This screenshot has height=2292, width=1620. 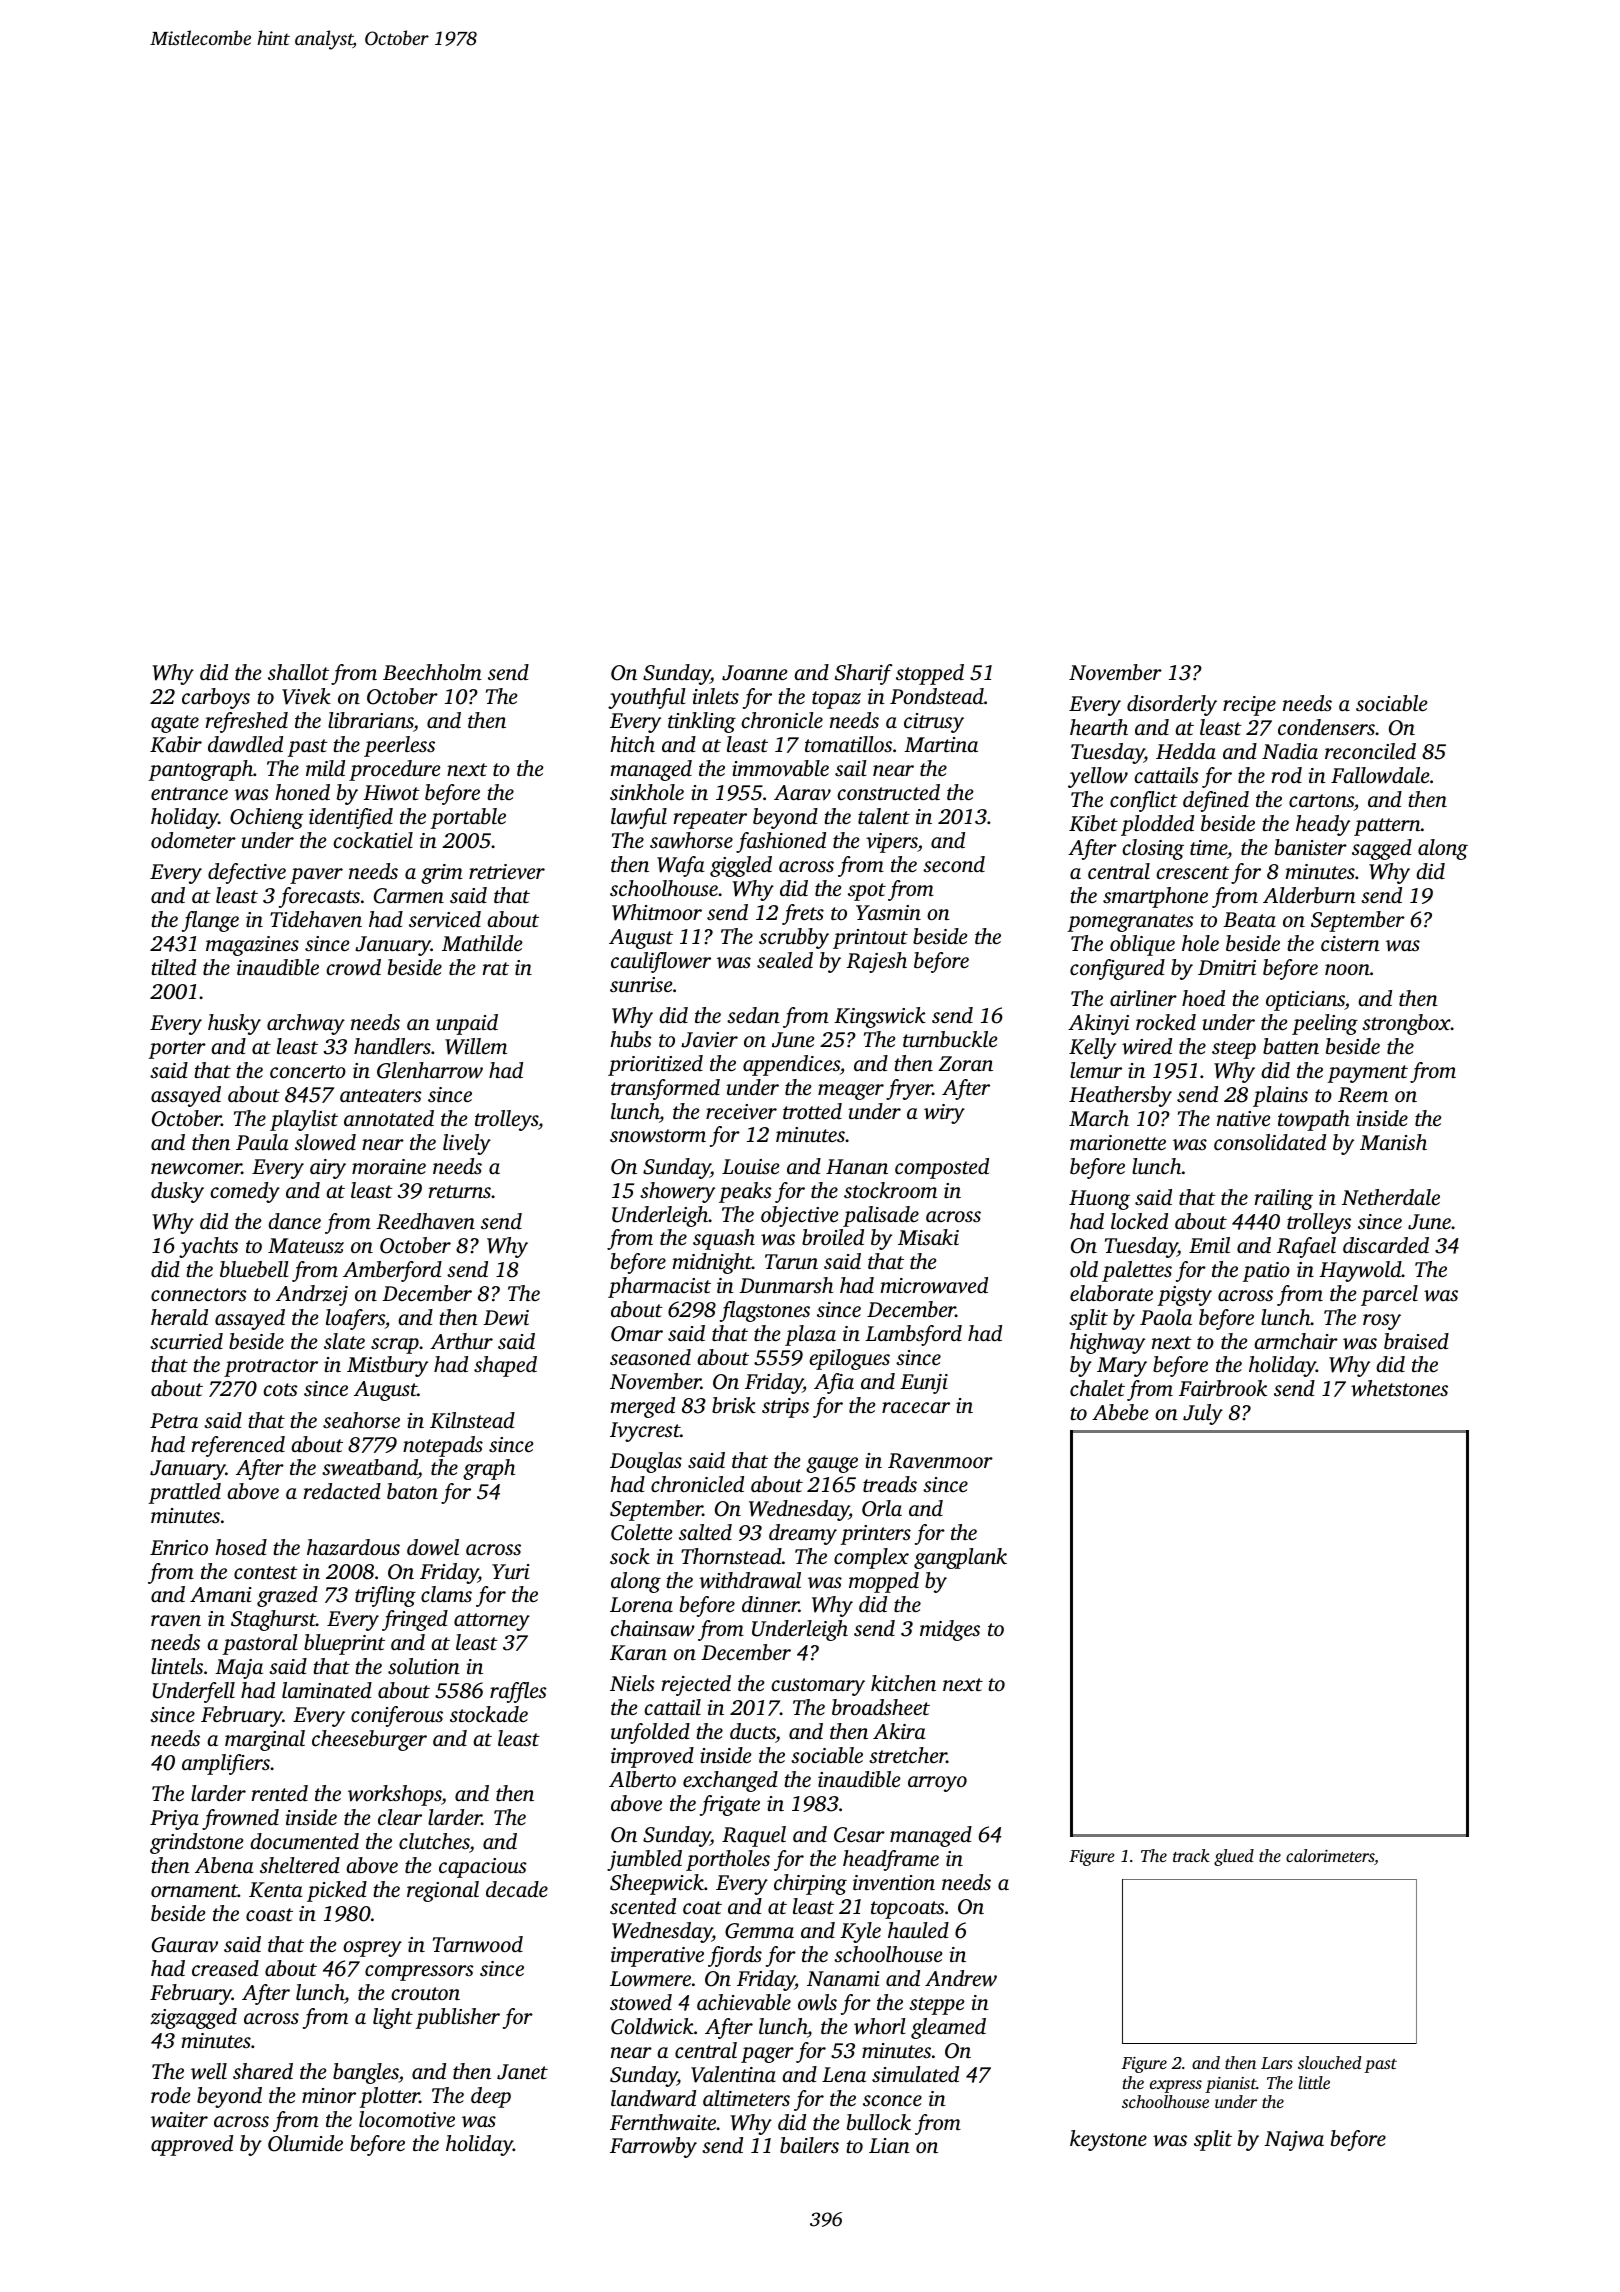 I want to click on Sharif, so click(x=864, y=674).
